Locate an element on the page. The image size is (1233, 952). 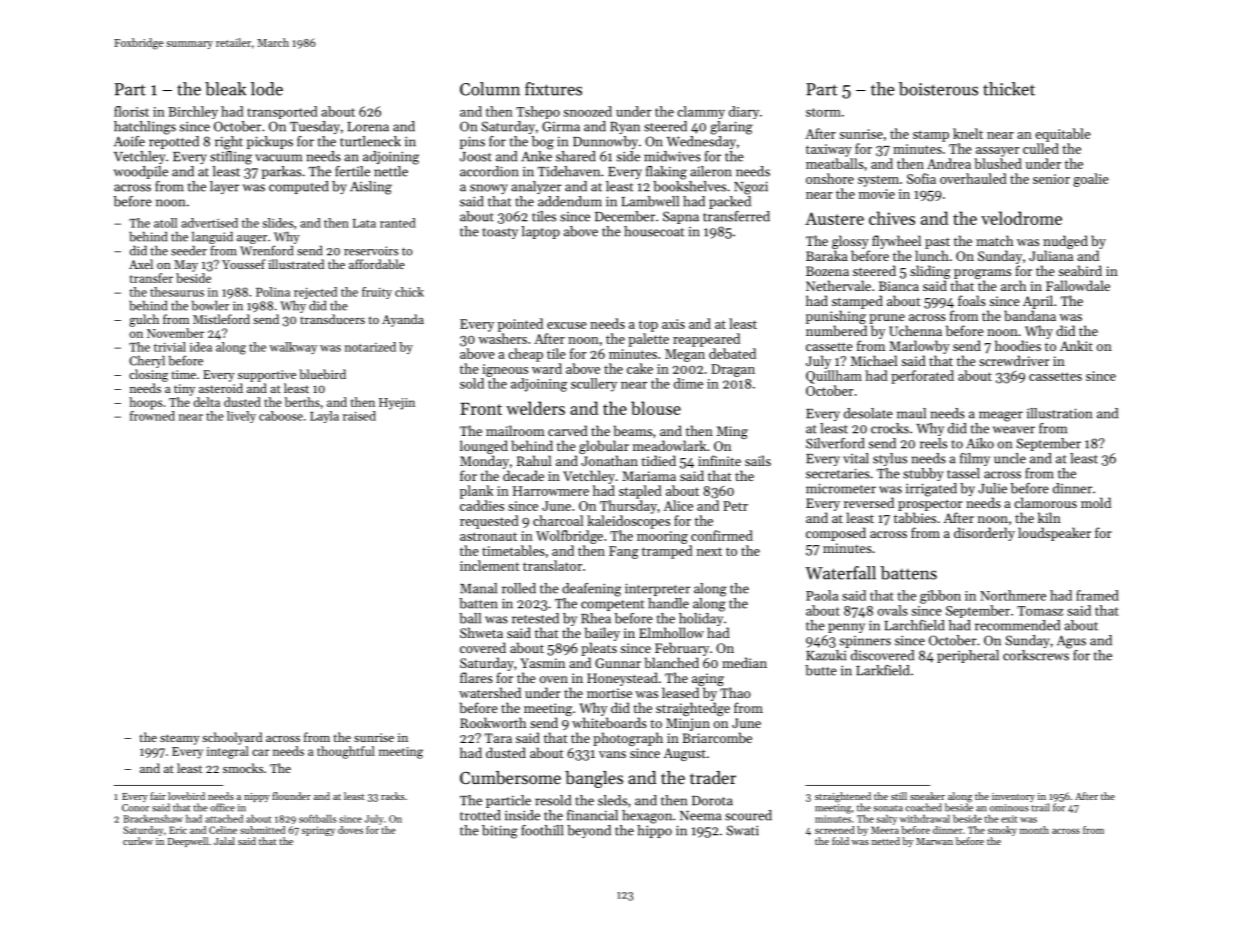
thesaurus is located at coordinates (177, 292).
